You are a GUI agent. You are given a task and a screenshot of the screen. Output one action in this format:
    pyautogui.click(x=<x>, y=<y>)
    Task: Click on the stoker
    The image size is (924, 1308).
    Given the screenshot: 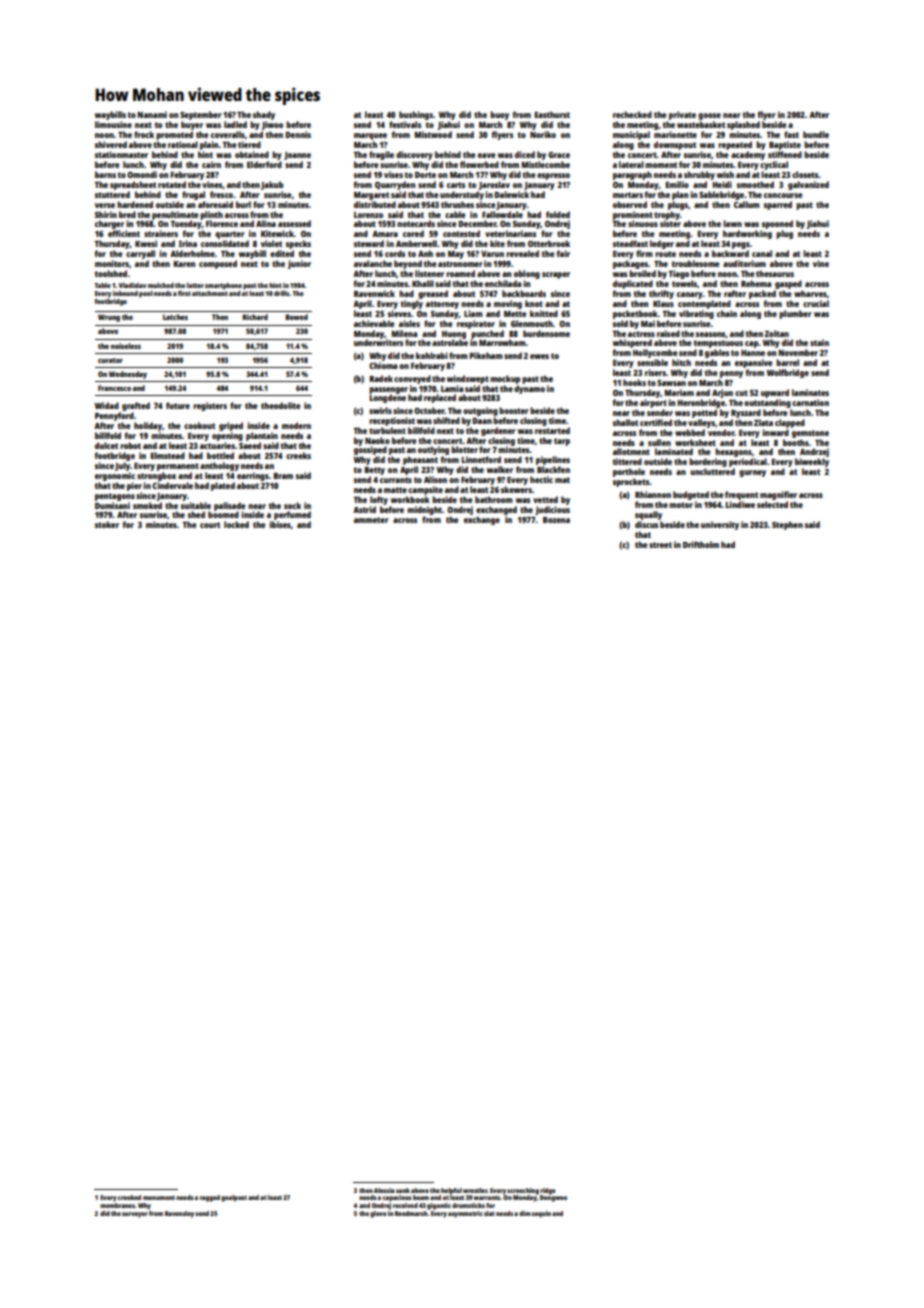 What is the action you would take?
    pyautogui.click(x=107, y=524)
